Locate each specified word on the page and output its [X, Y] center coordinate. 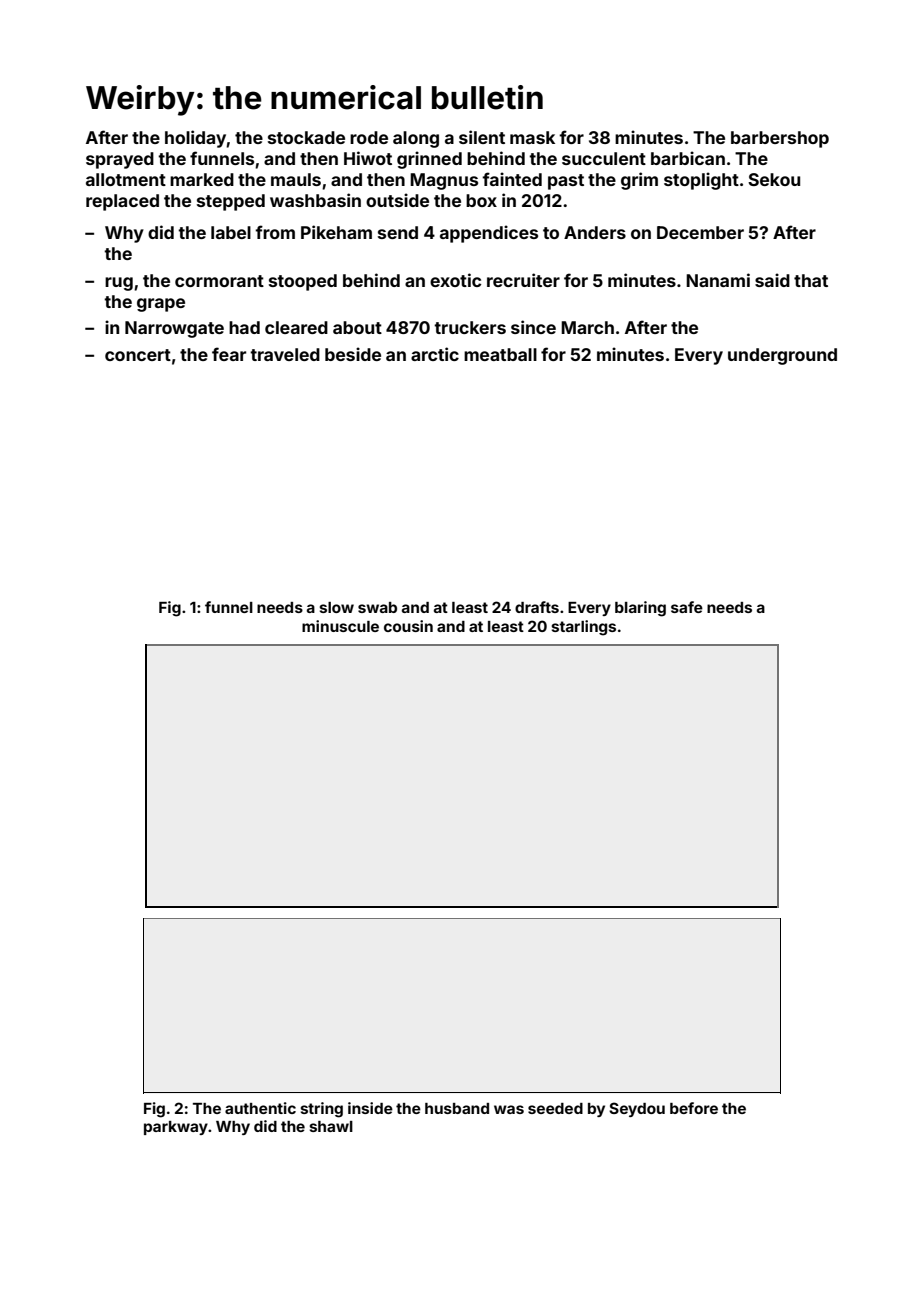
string [321, 1110]
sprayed [120, 160]
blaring [640, 609]
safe [687, 607]
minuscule [340, 626]
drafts [537, 607]
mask [532, 137]
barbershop [780, 139]
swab [377, 607]
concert [138, 355]
